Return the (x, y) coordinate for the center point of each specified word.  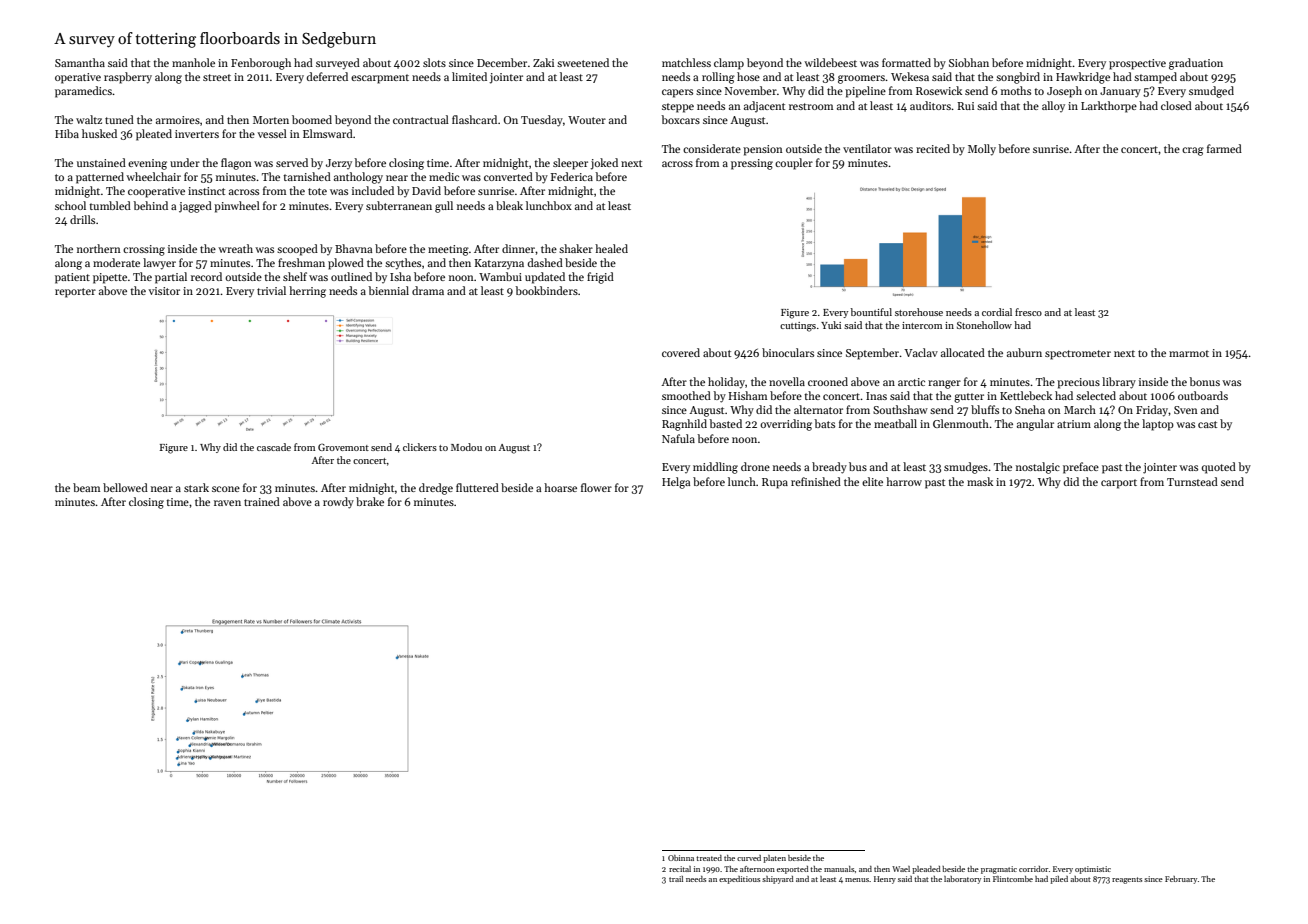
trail (676, 879)
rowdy (338, 503)
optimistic (1093, 870)
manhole (193, 62)
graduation (1196, 64)
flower (596, 487)
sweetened (583, 62)
